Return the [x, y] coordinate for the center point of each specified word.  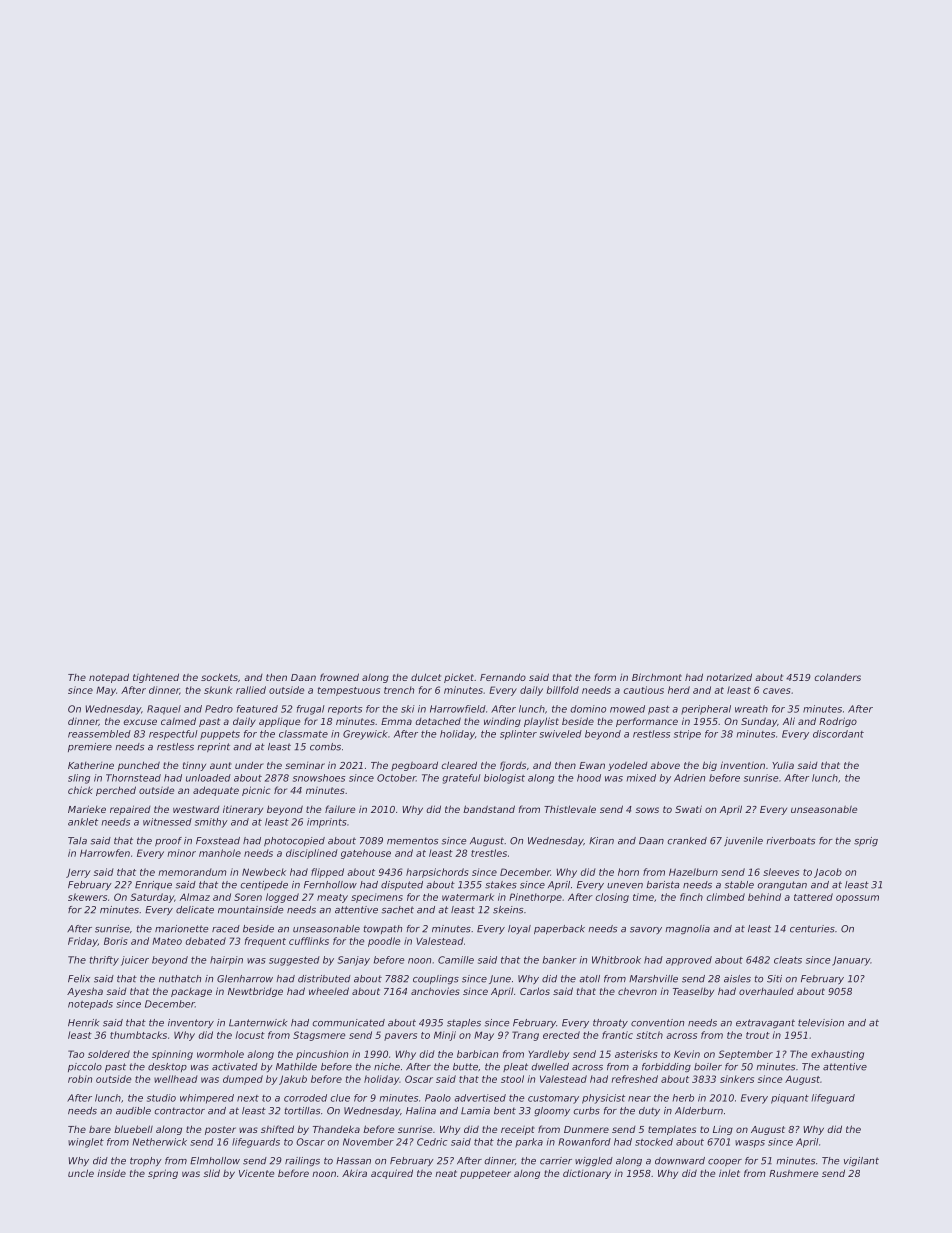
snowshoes [319, 778]
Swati [688, 809]
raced [226, 929]
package [191, 992]
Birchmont [657, 677]
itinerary [243, 810]
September [746, 1055]
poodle [384, 942]
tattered [813, 897]
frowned [339, 677]
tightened [156, 678]
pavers [400, 1037]
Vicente [257, 1173]
